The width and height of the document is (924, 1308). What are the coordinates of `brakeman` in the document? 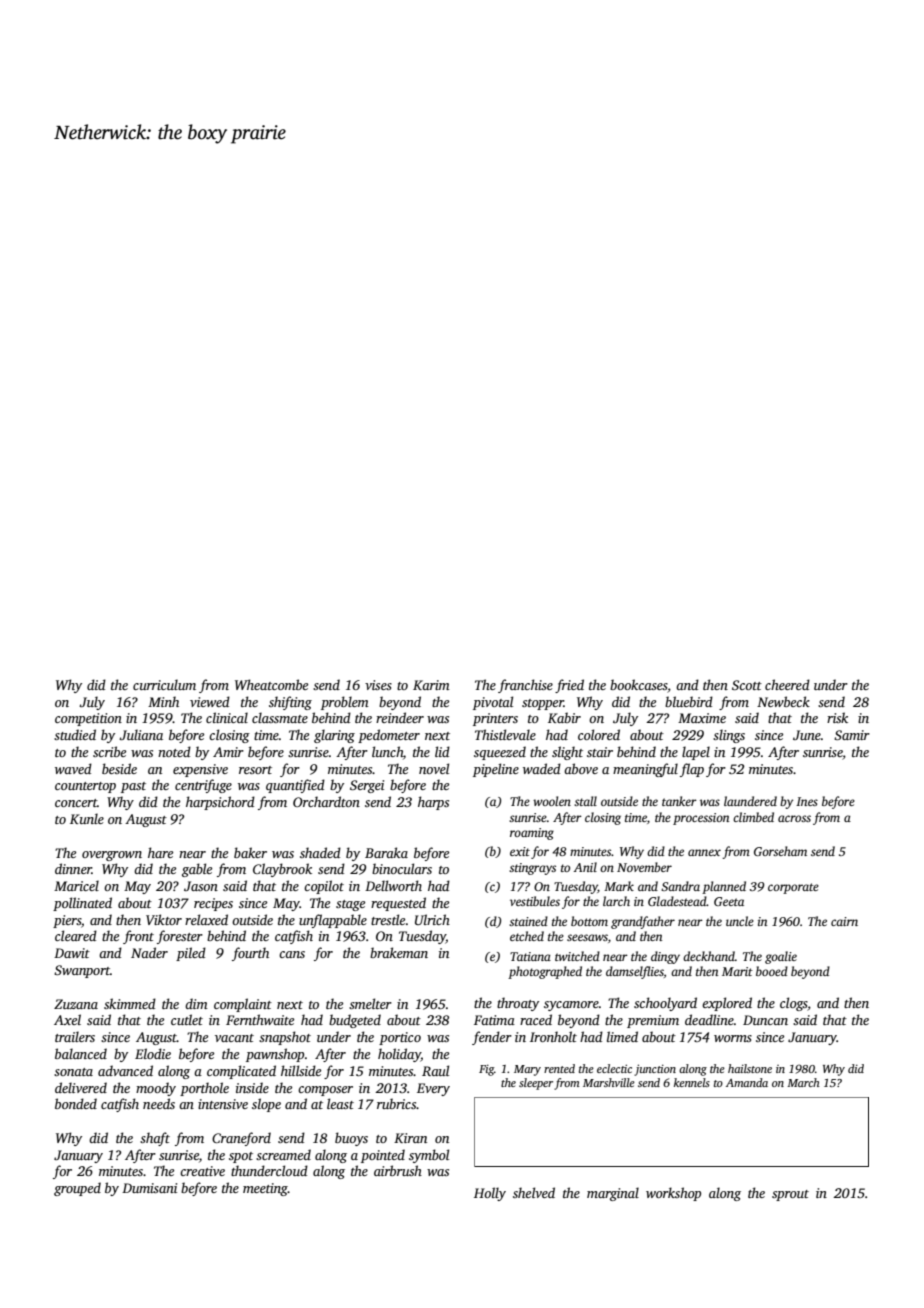 It's located at (399, 952).
